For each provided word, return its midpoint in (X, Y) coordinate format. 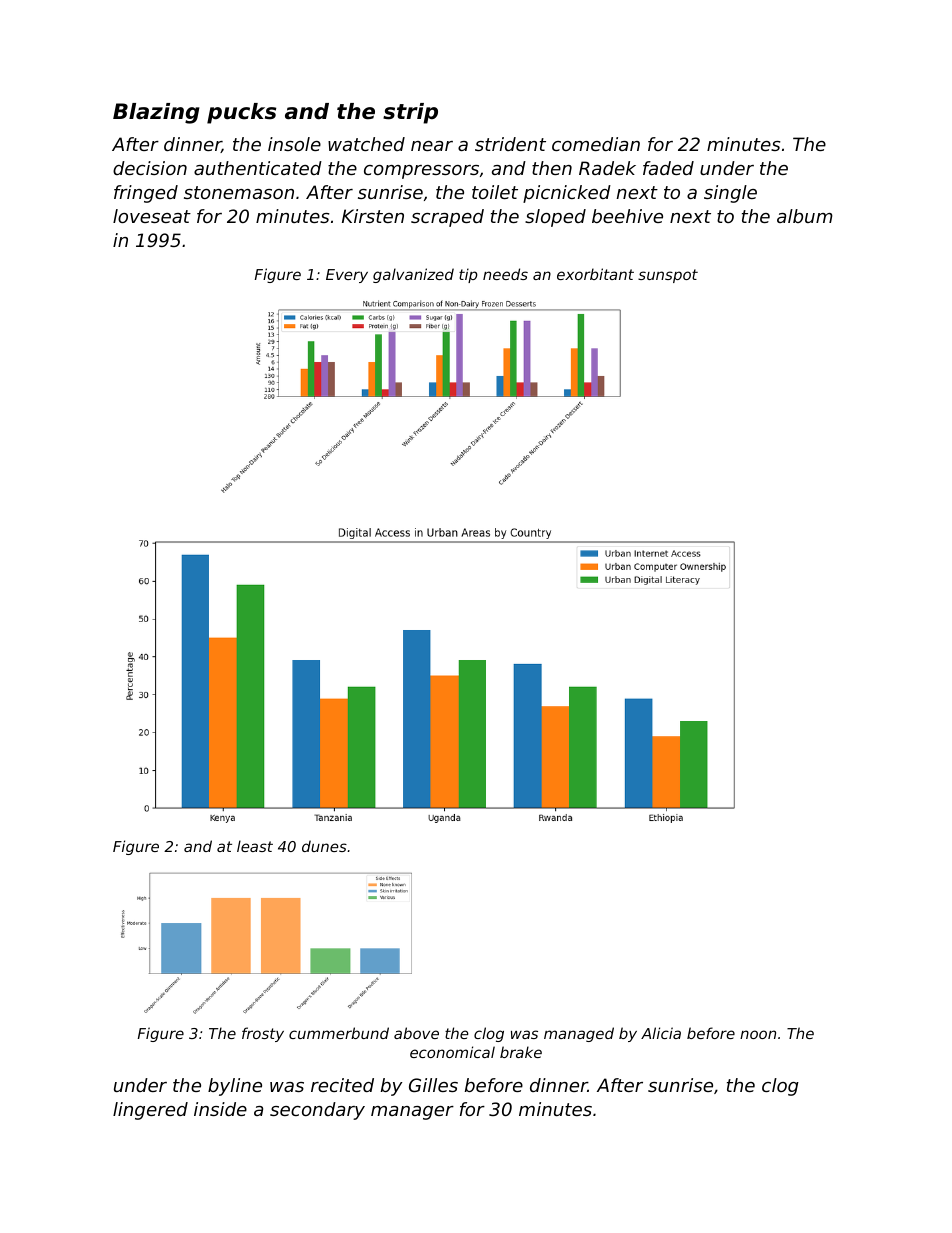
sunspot (668, 276)
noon (758, 1034)
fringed (146, 194)
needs (505, 274)
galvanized (413, 275)
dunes (324, 846)
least (255, 846)
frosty (263, 1034)
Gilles (433, 1085)
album (805, 216)
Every (347, 276)
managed (579, 1034)
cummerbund (339, 1033)
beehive (627, 216)
